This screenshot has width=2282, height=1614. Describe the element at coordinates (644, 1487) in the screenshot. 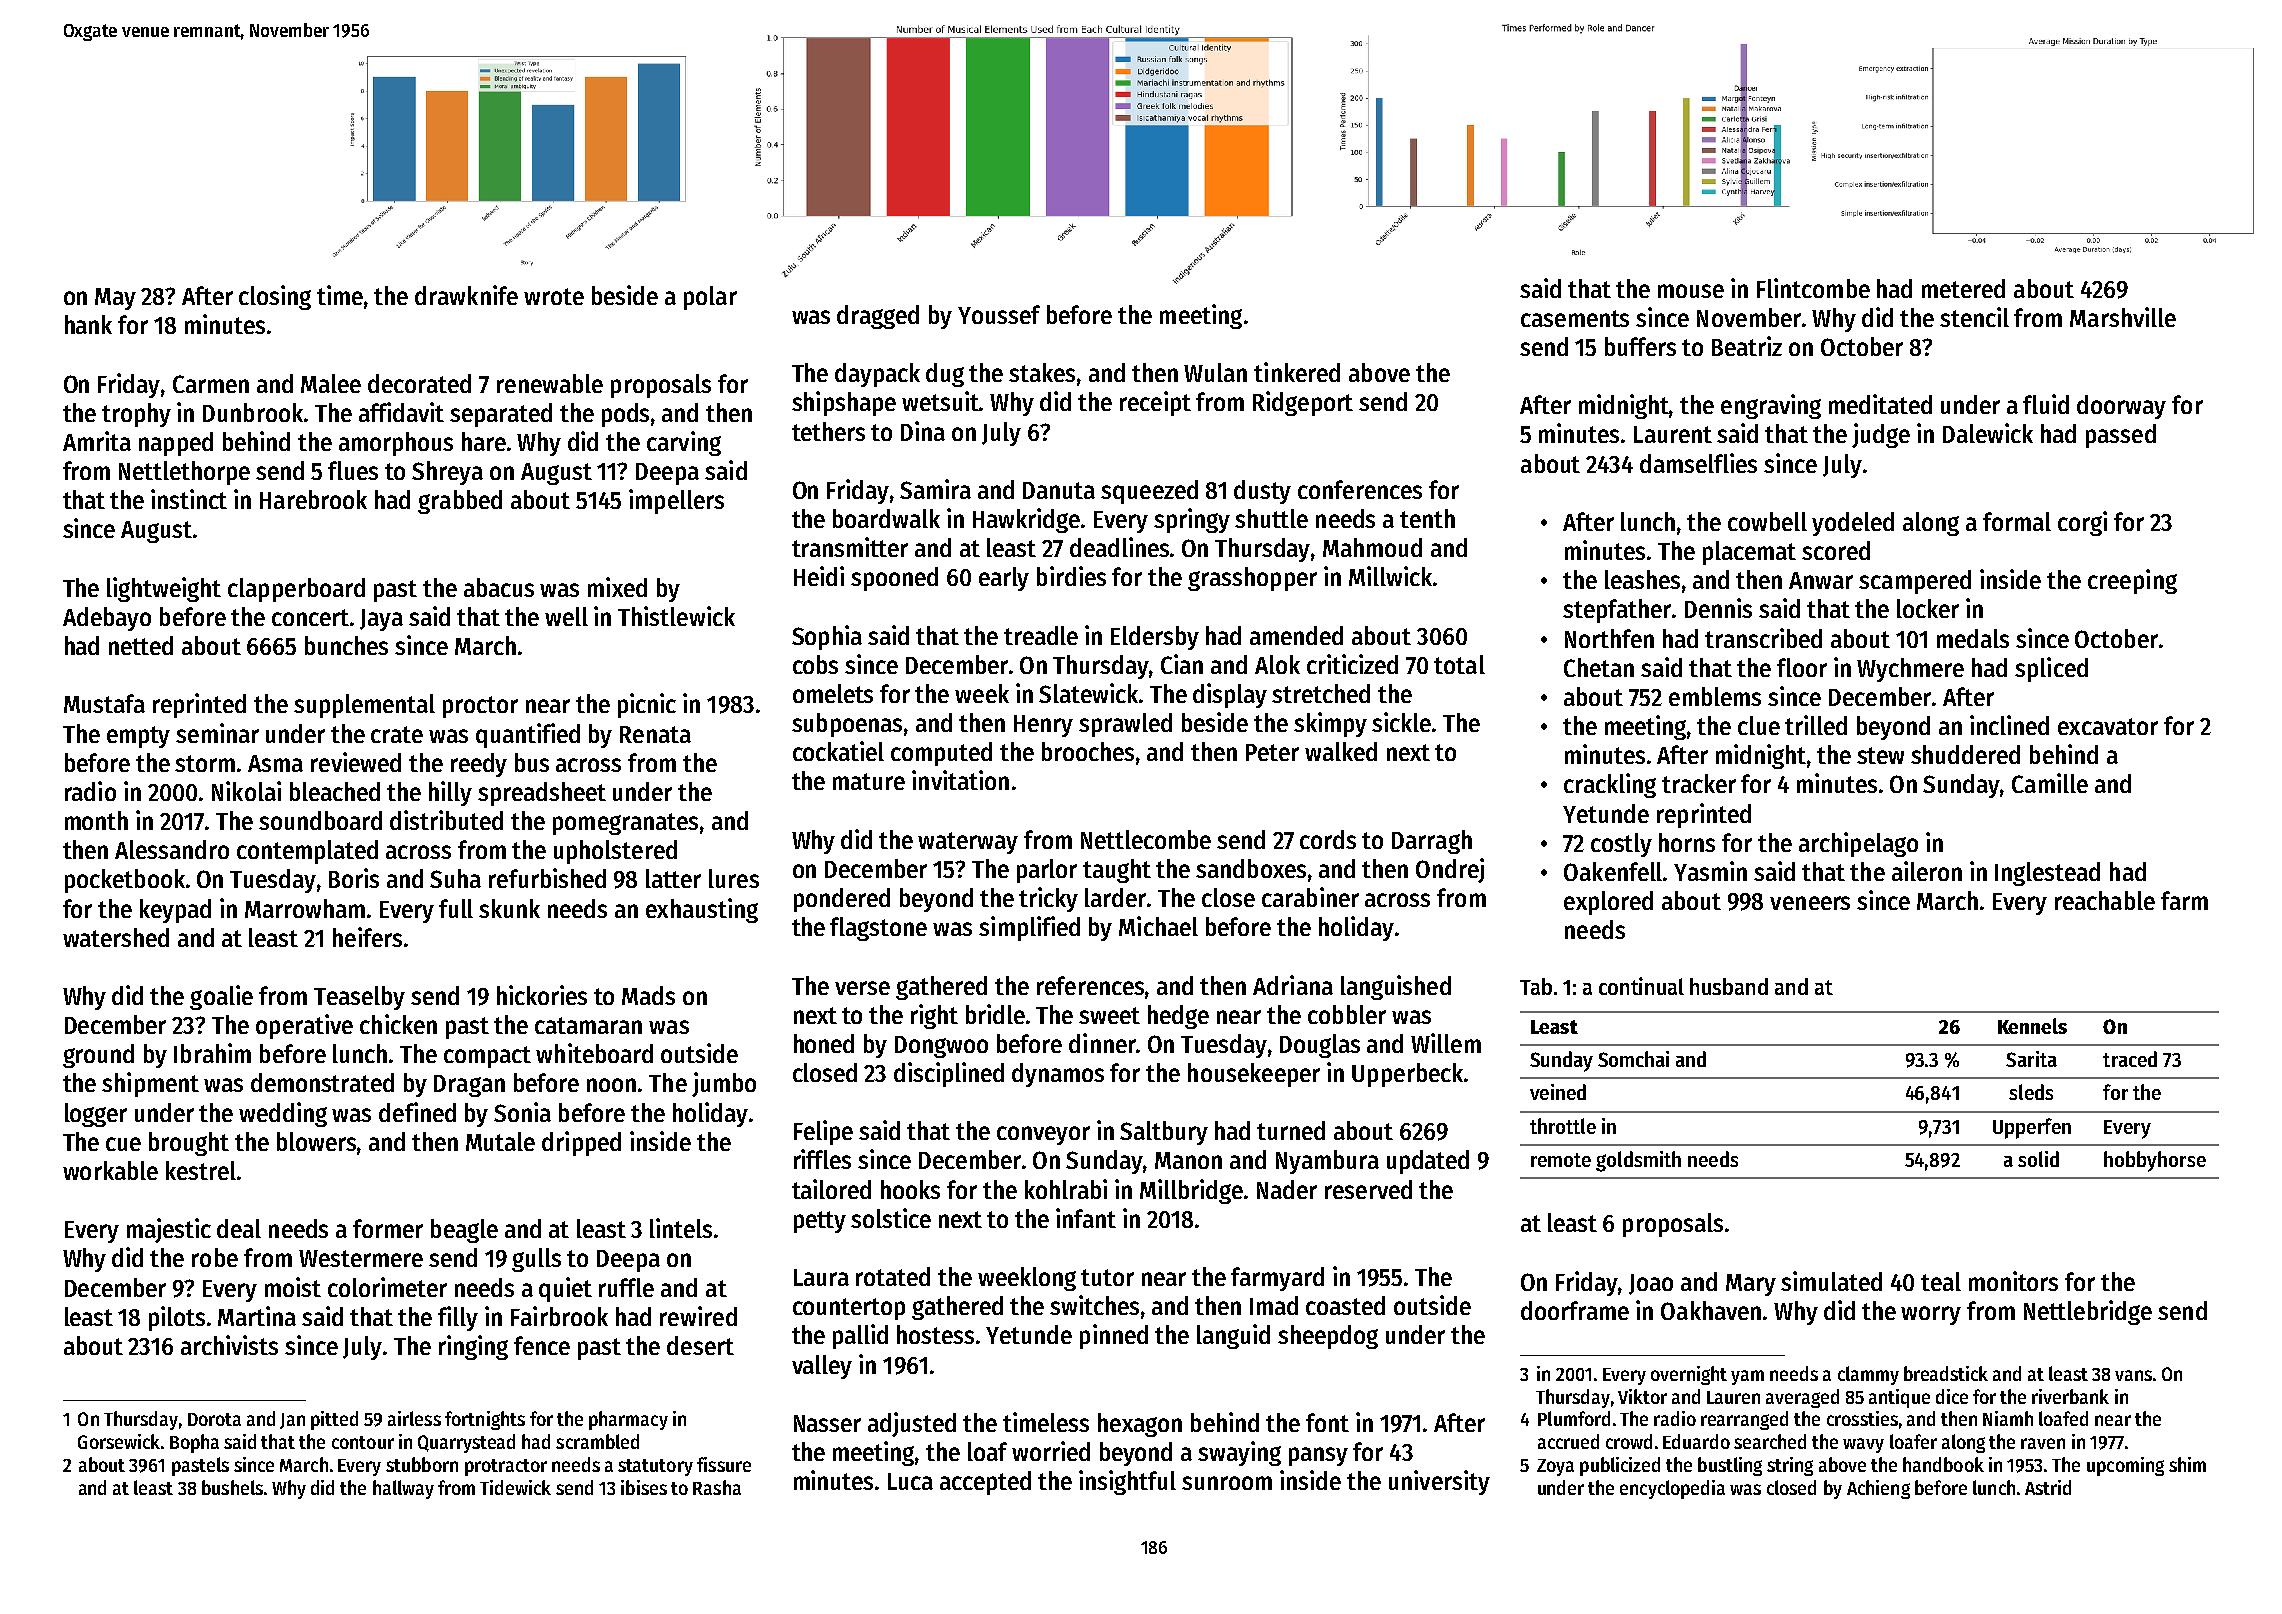

I see `ibises` at that location.
